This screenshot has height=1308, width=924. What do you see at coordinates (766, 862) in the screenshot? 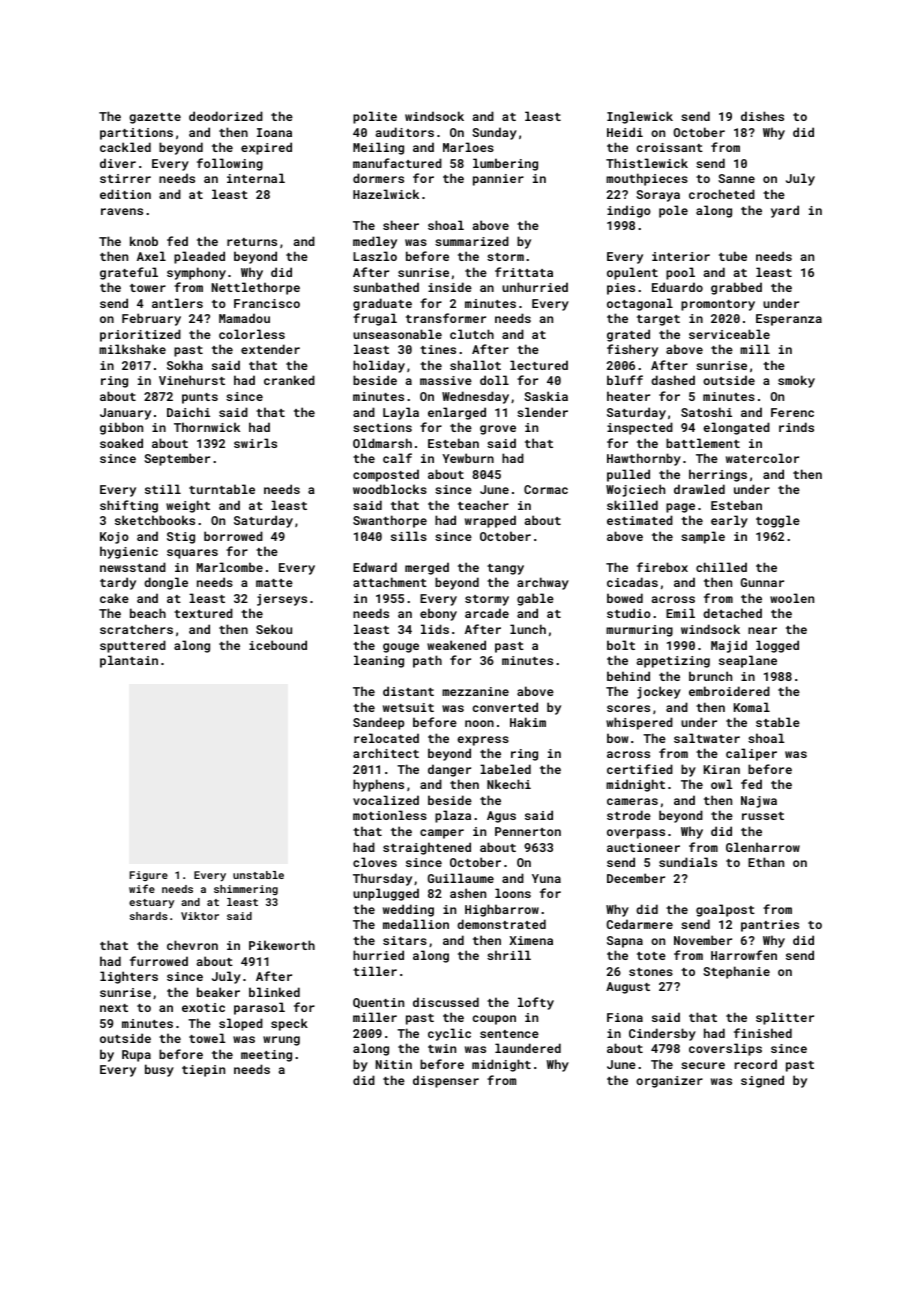
I see `Ethan` at bounding box center [766, 862].
